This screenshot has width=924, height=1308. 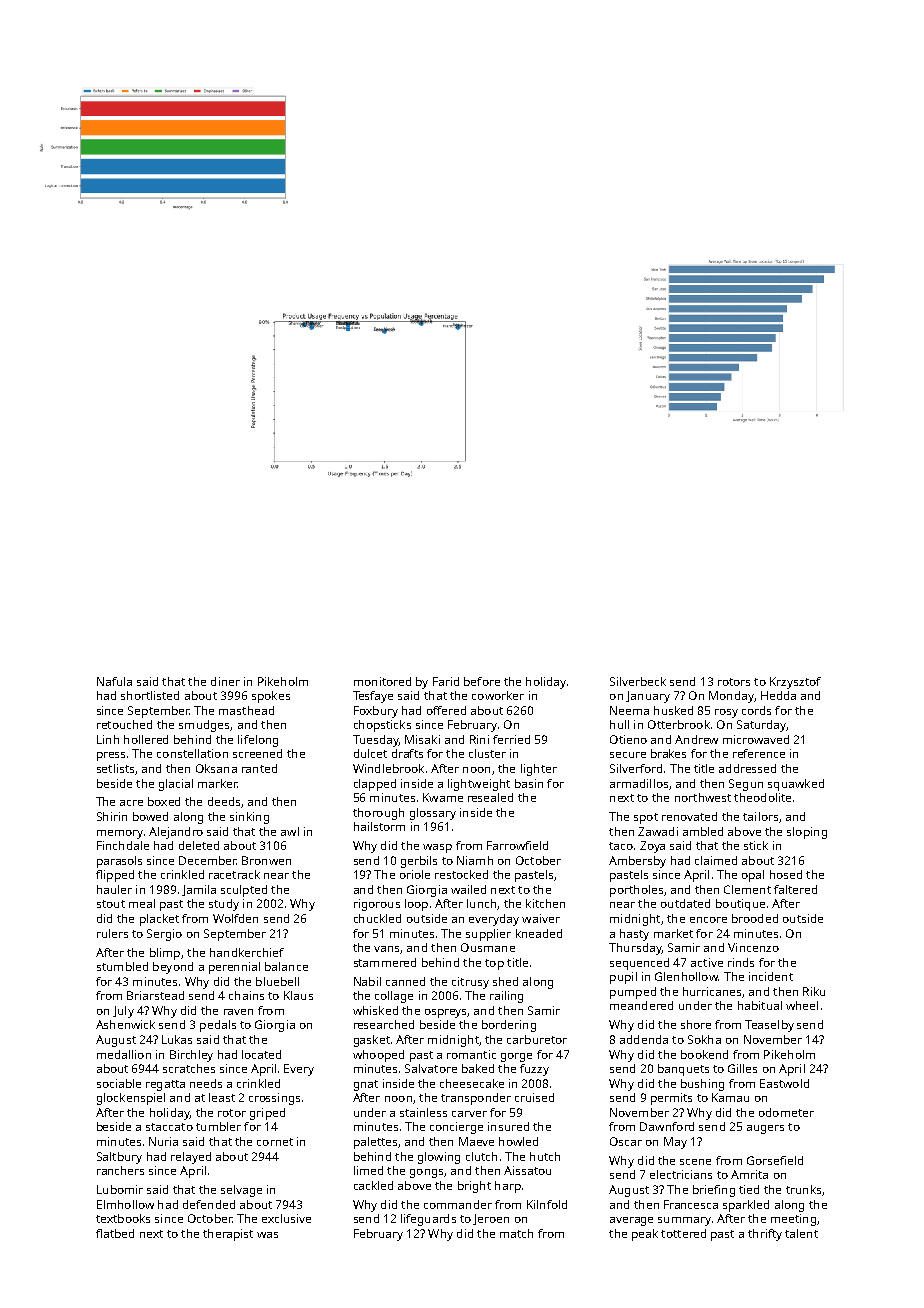 I want to click on relayed, so click(x=191, y=1158).
